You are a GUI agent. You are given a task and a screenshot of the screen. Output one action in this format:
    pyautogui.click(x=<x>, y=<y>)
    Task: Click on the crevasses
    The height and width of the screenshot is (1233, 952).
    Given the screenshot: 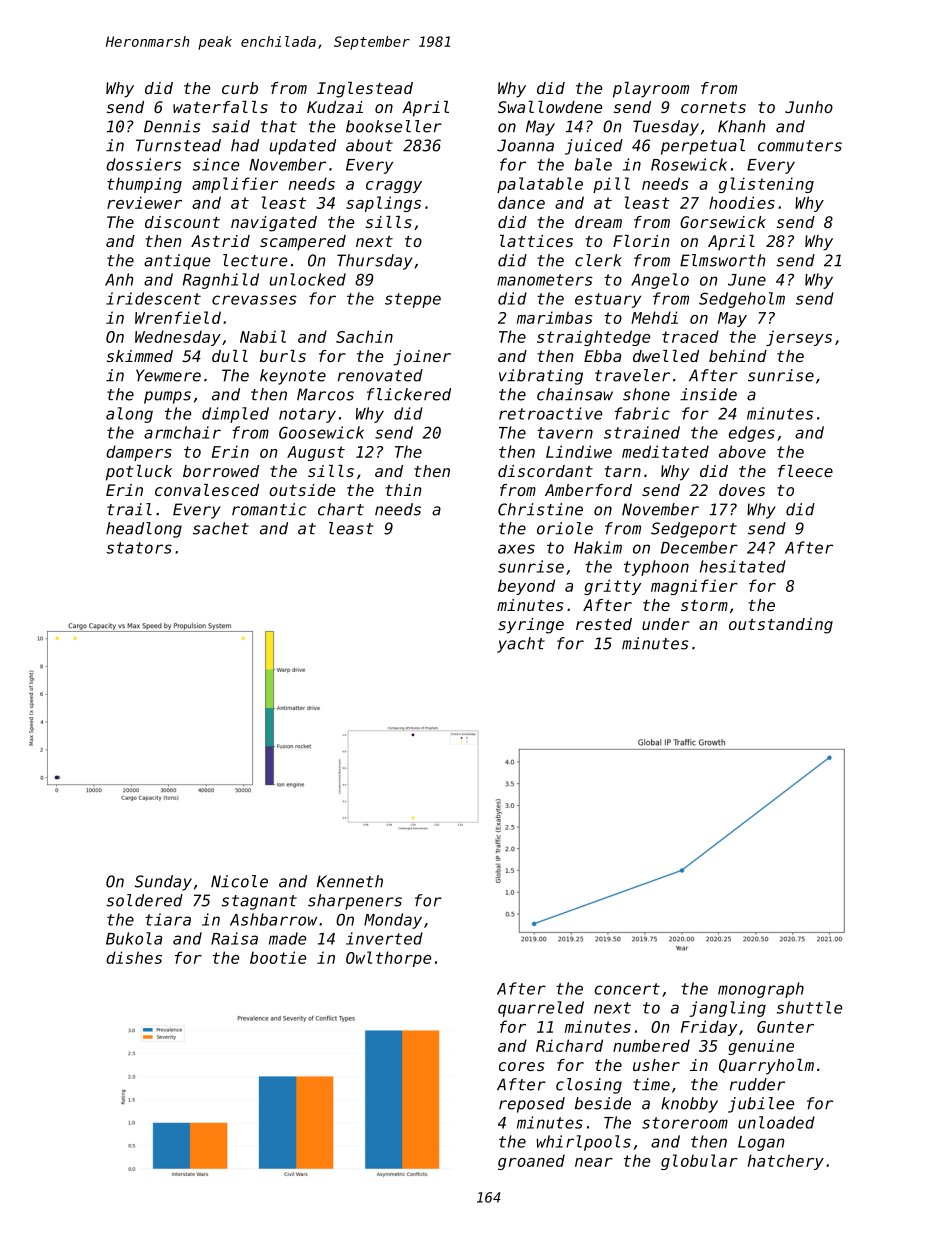 What is the action you would take?
    pyautogui.click(x=254, y=300)
